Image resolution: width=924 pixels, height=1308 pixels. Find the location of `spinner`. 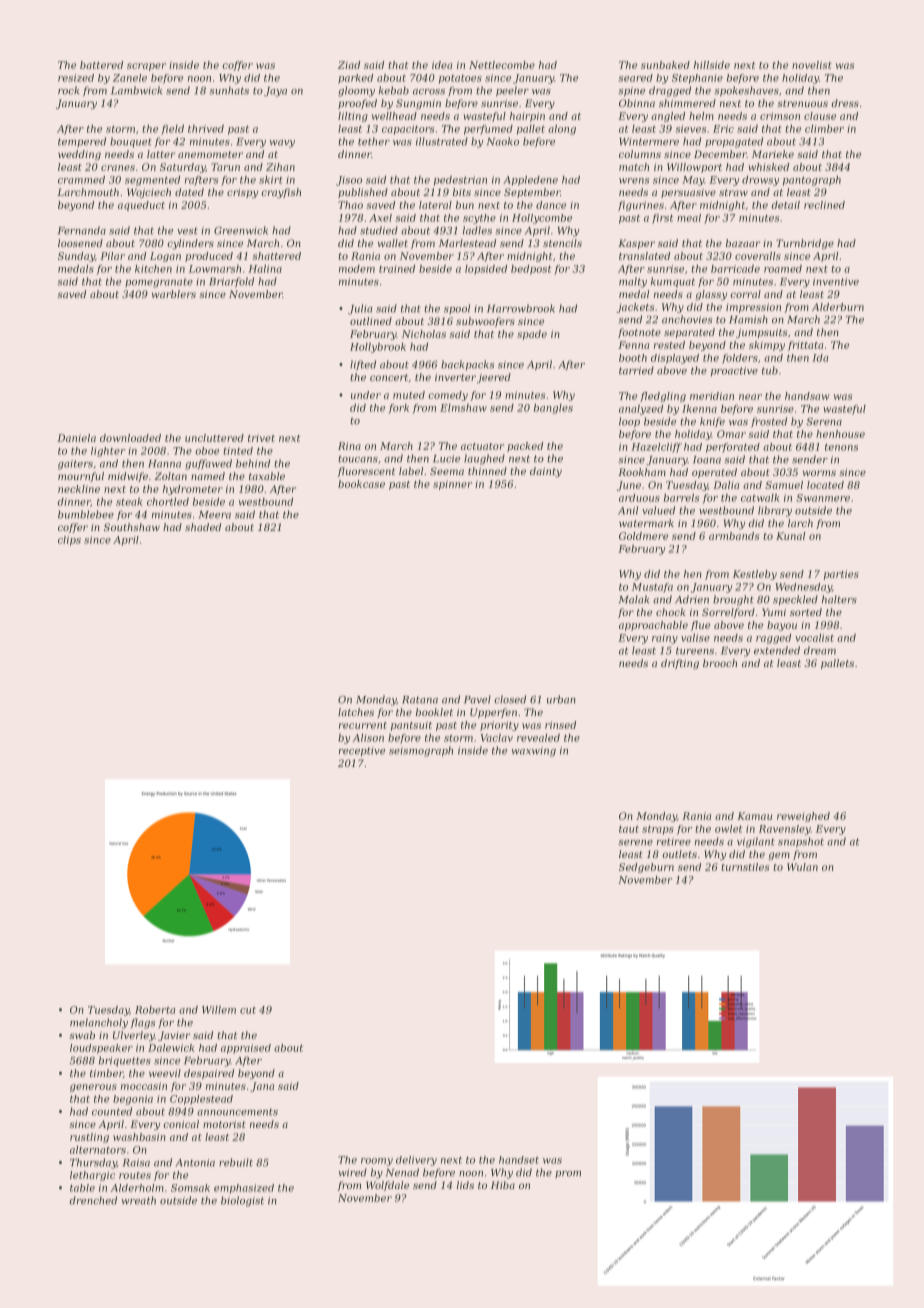

spinner is located at coordinates (452, 485).
